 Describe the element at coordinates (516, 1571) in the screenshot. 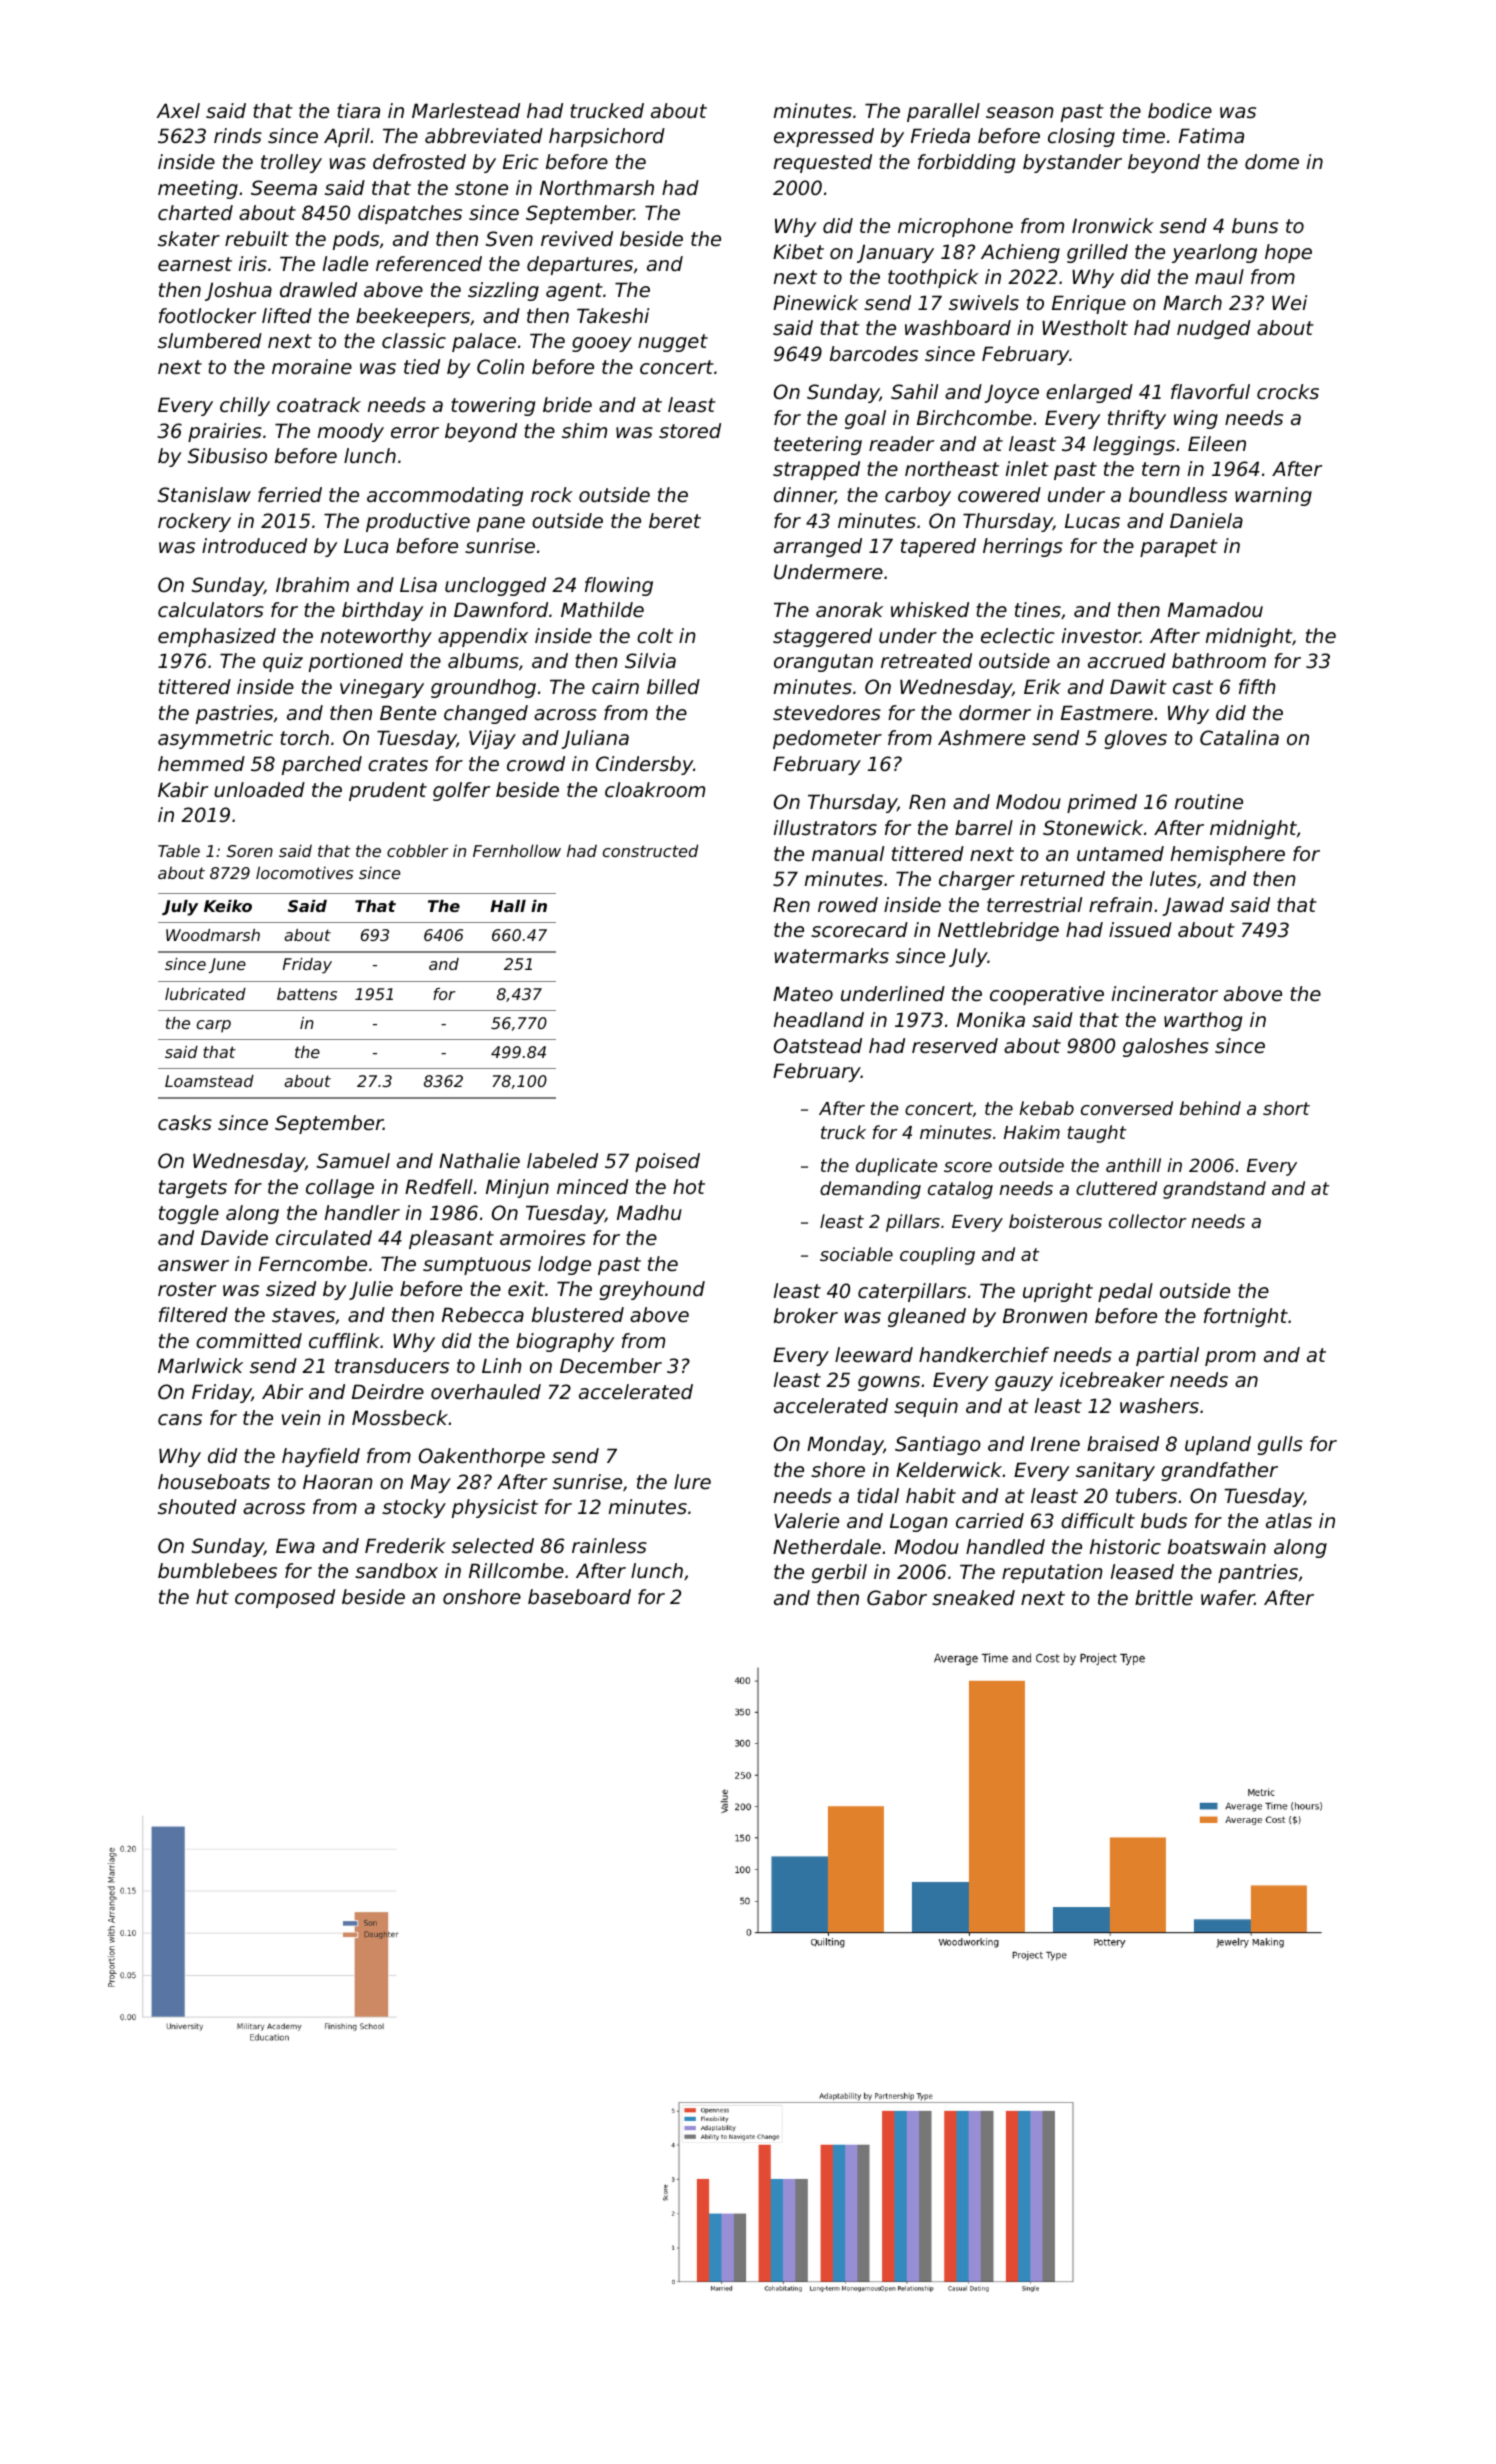

I see `Rillcombe` at that location.
